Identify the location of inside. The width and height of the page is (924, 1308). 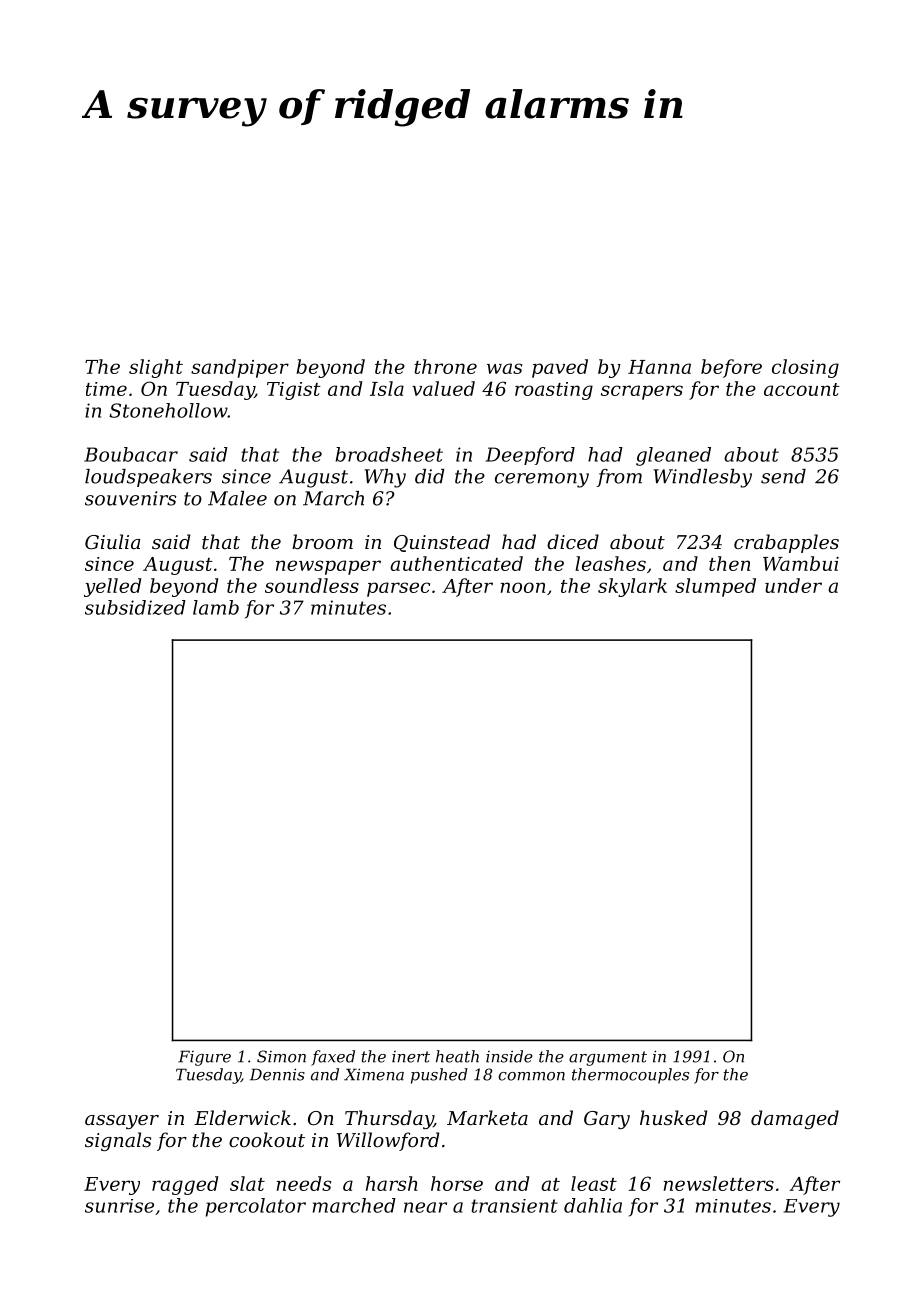
(509, 1056).
